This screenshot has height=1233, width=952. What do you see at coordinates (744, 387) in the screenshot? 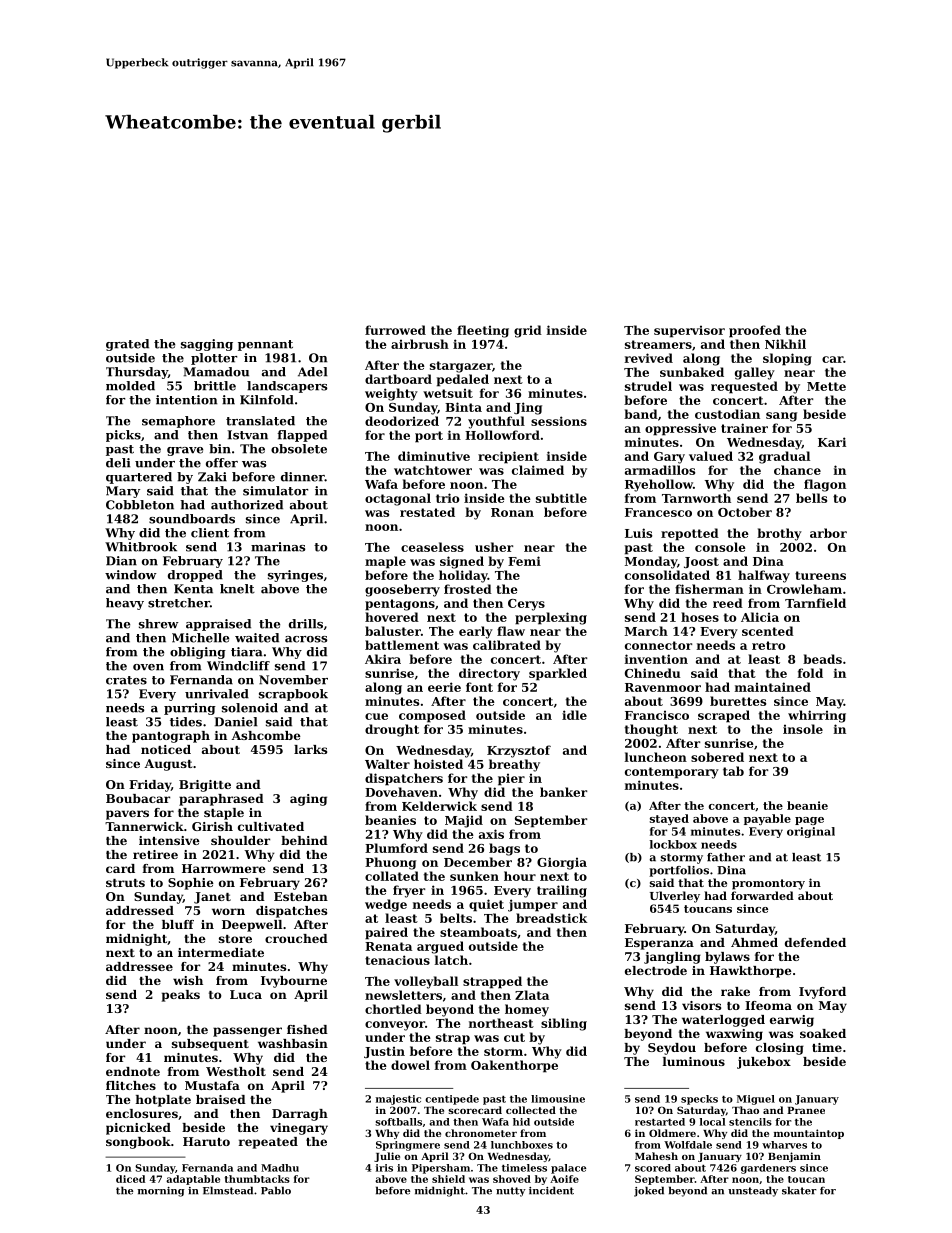
I see `requested` at bounding box center [744, 387].
